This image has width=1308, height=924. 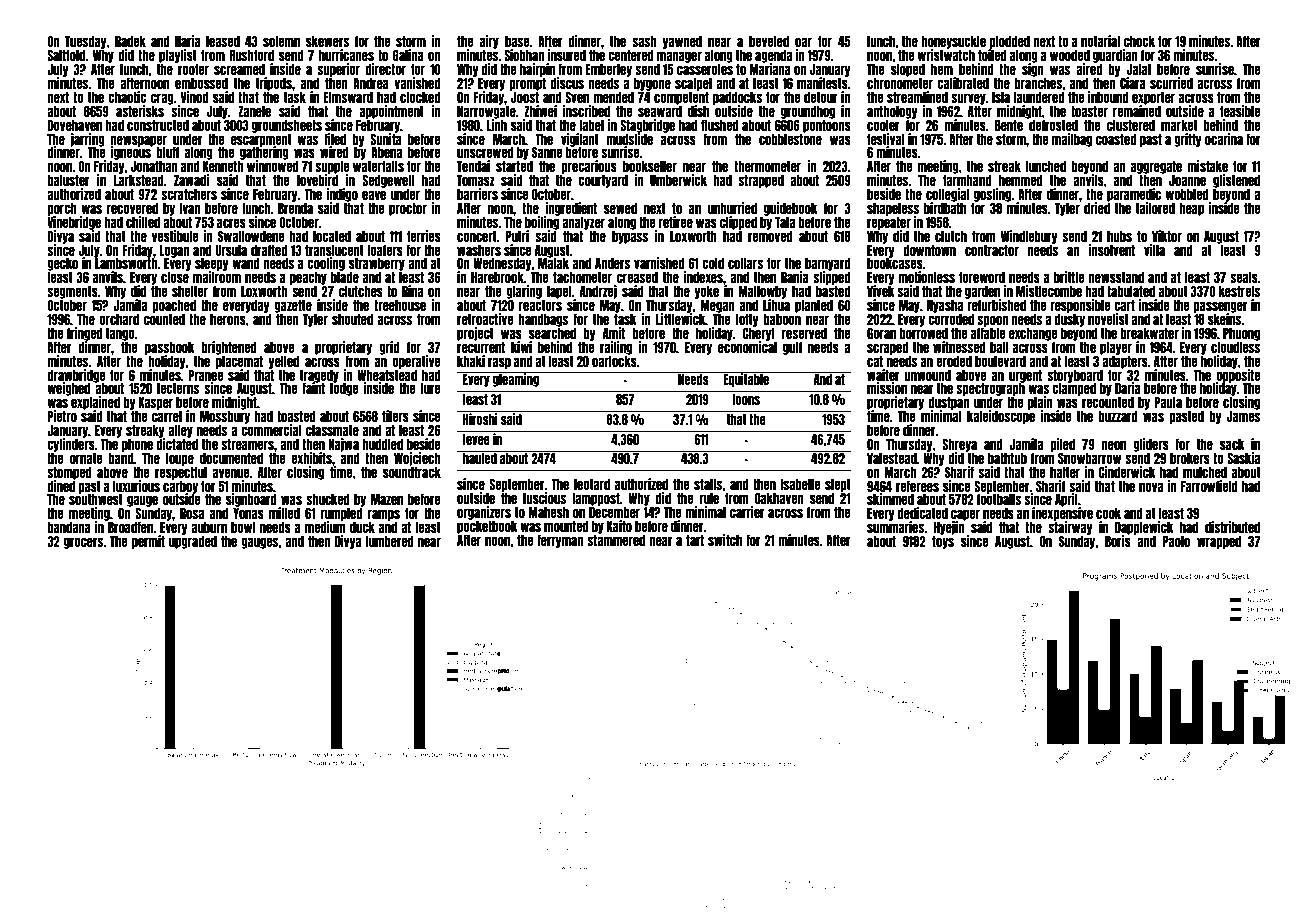 I want to click on mailbag, so click(x=1072, y=140).
